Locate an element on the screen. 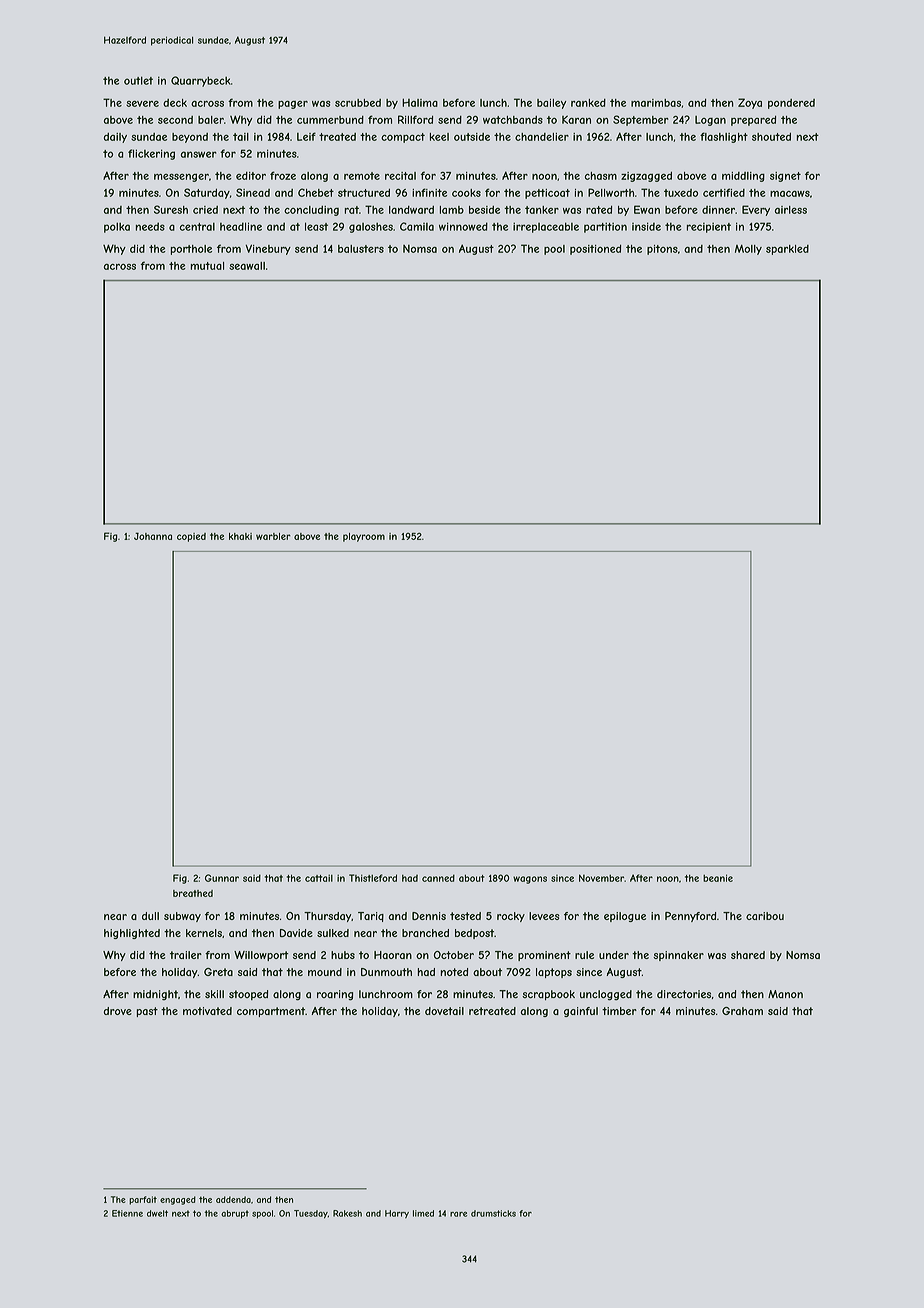 The width and height of the screenshot is (924, 1308). beanie is located at coordinates (718, 878).
